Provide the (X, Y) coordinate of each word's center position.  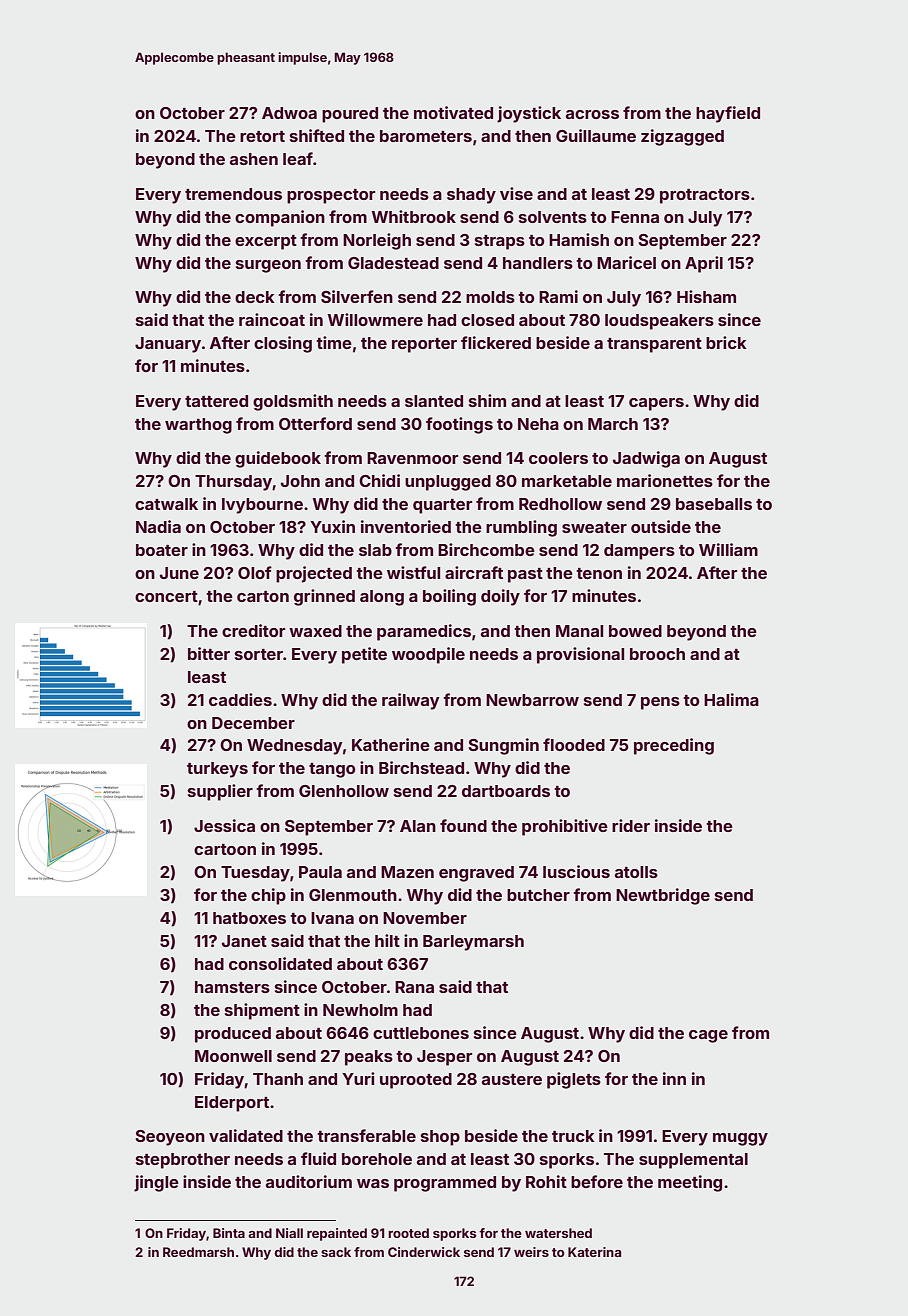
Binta (229, 1233)
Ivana (332, 918)
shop (440, 1138)
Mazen (407, 872)
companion (280, 218)
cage (708, 1036)
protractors (705, 196)
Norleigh (377, 241)
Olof (255, 572)
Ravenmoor (412, 458)
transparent (654, 345)
